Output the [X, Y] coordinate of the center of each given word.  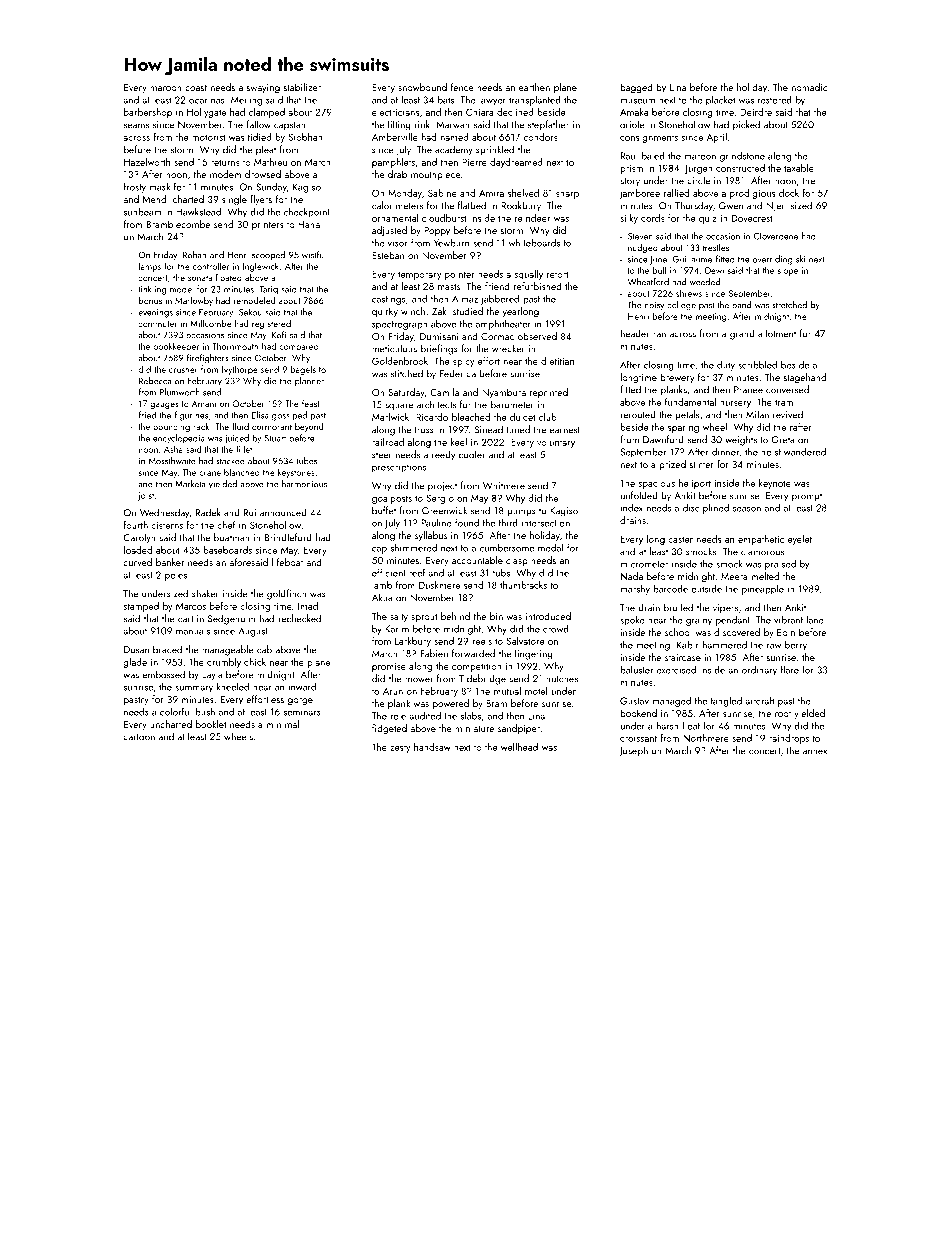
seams [136, 126]
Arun [393, 691]
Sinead [488, 429]
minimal [283, 724]
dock [789, 193]
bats [446, 99]
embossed [163, 674]
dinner [725, 452]
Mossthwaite [172, 461]
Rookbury [521, 206]
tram [784, 402]
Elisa [260, 415]
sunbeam [142, 212]
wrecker [508, 348]
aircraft [759, 701]
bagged [636, 88]
